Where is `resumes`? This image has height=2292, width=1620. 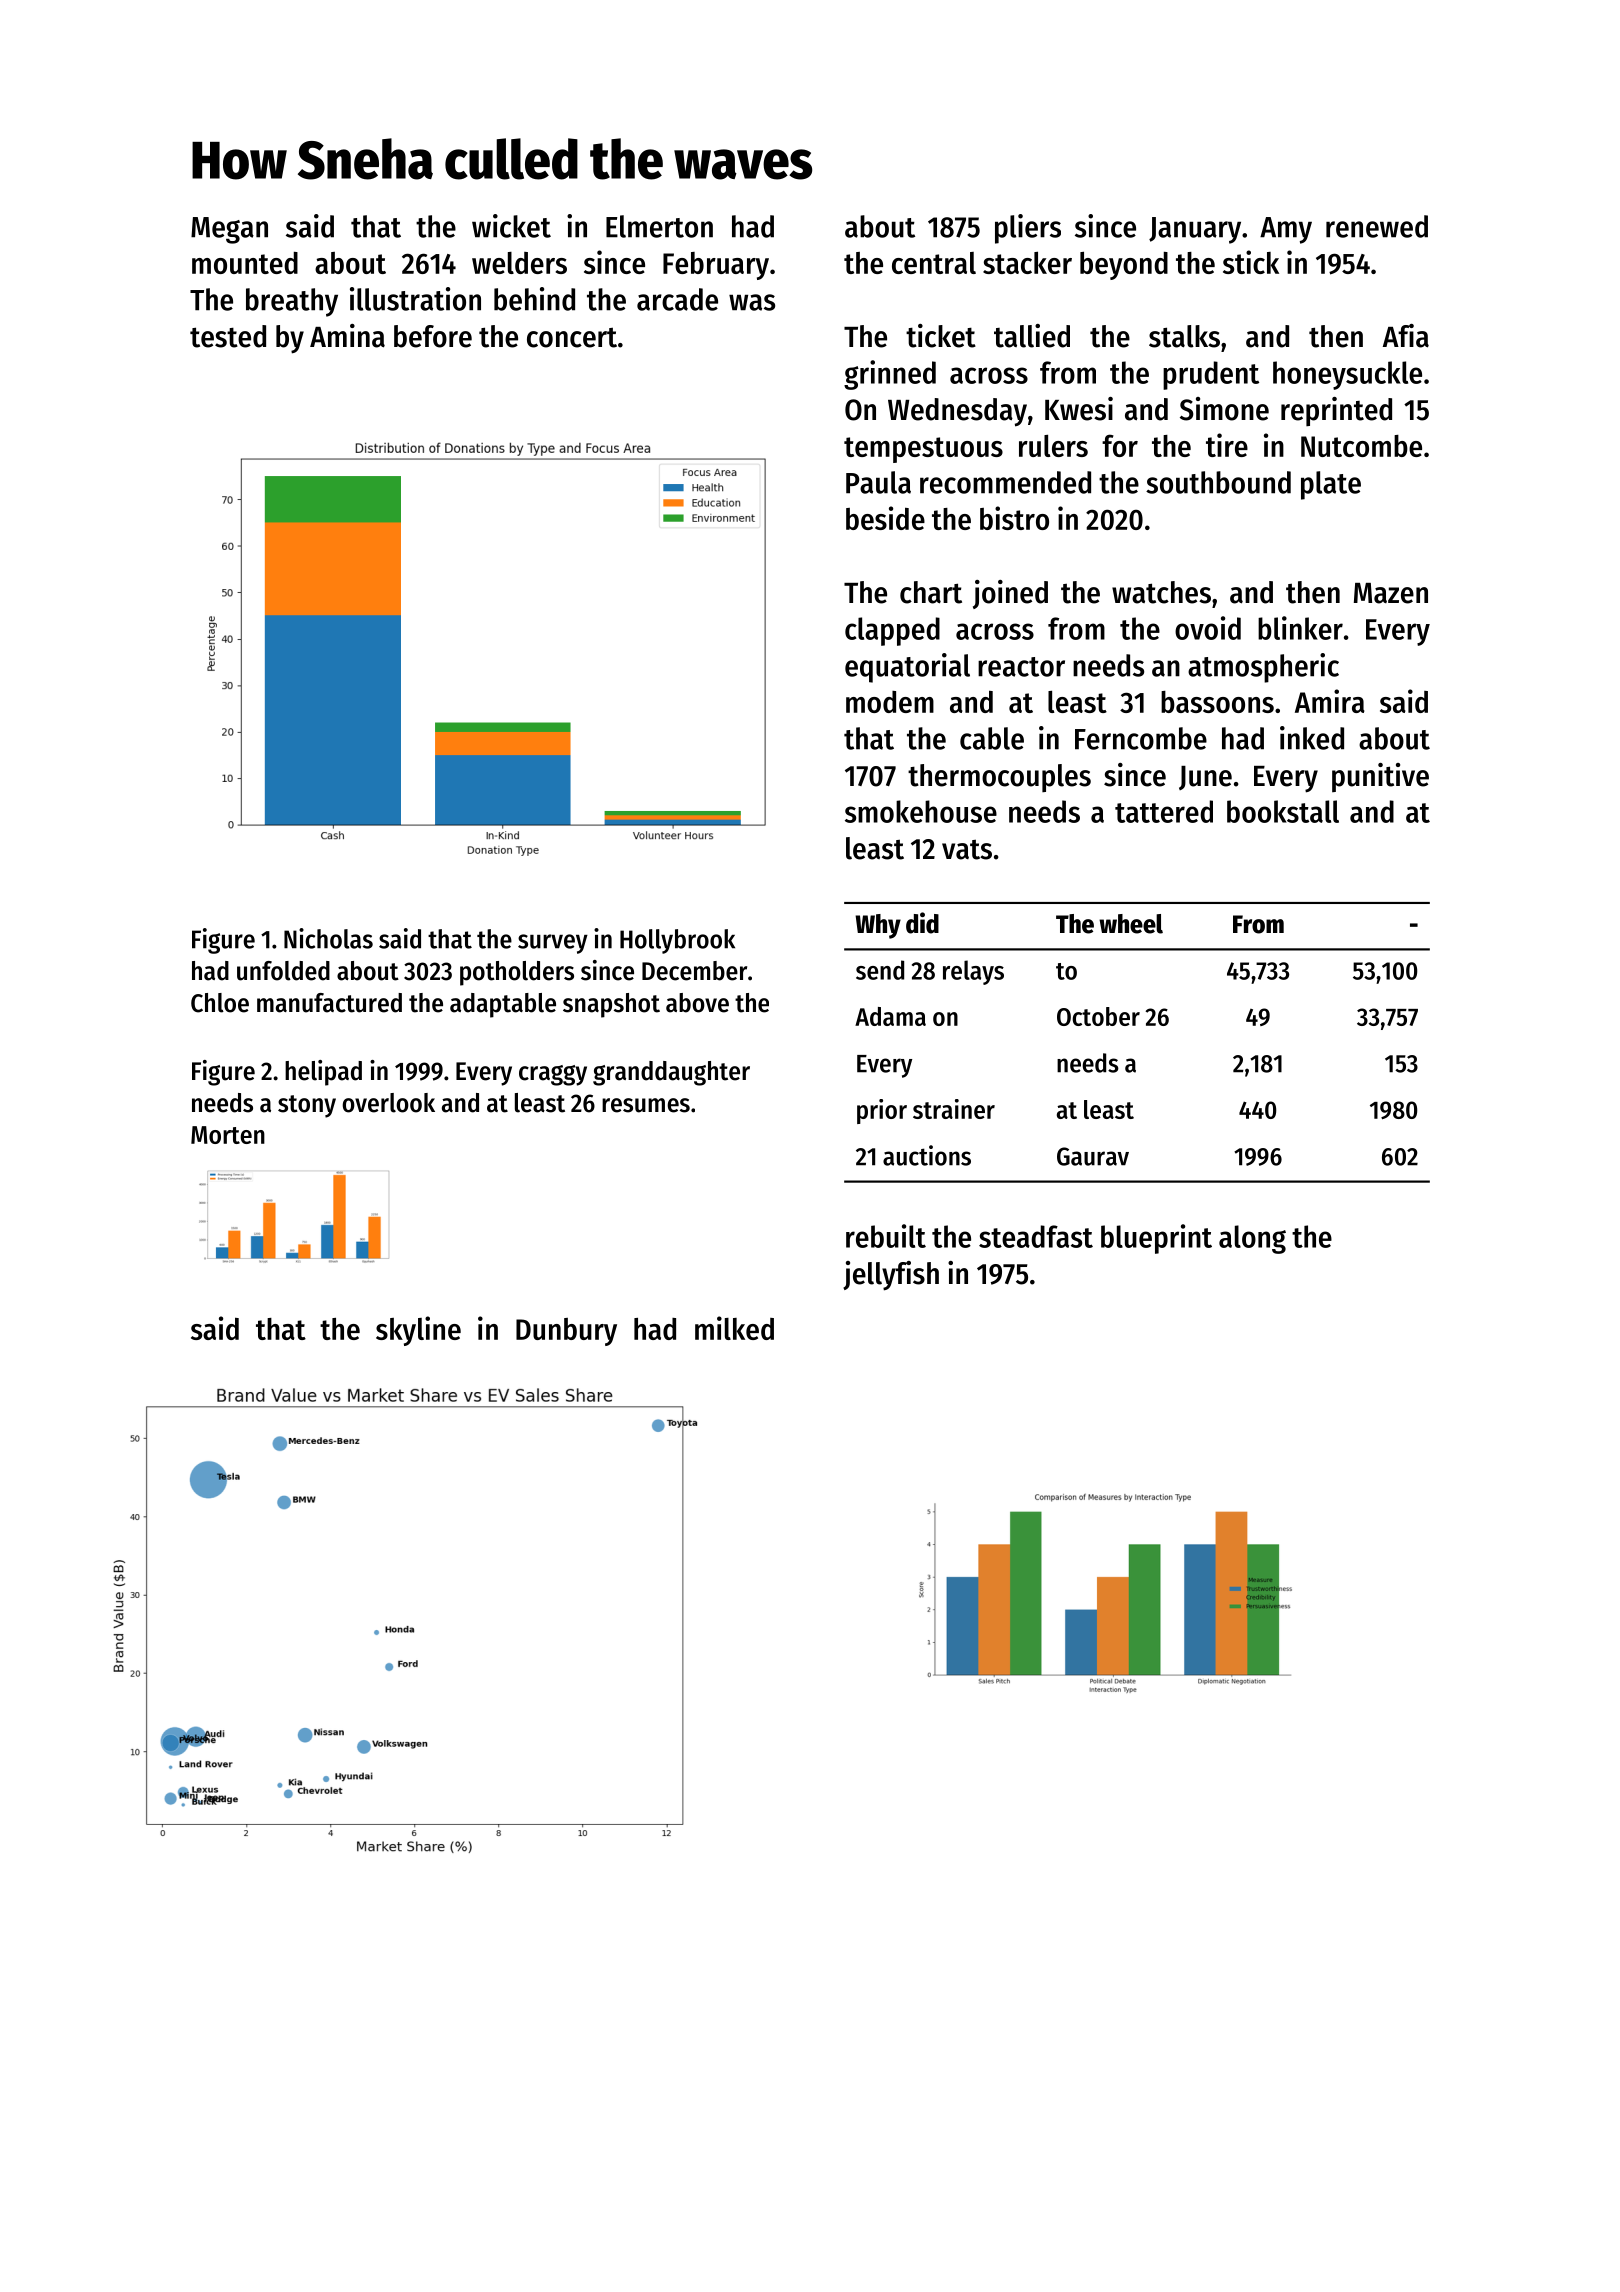
resumes is located at coordinates (646, 1105).
